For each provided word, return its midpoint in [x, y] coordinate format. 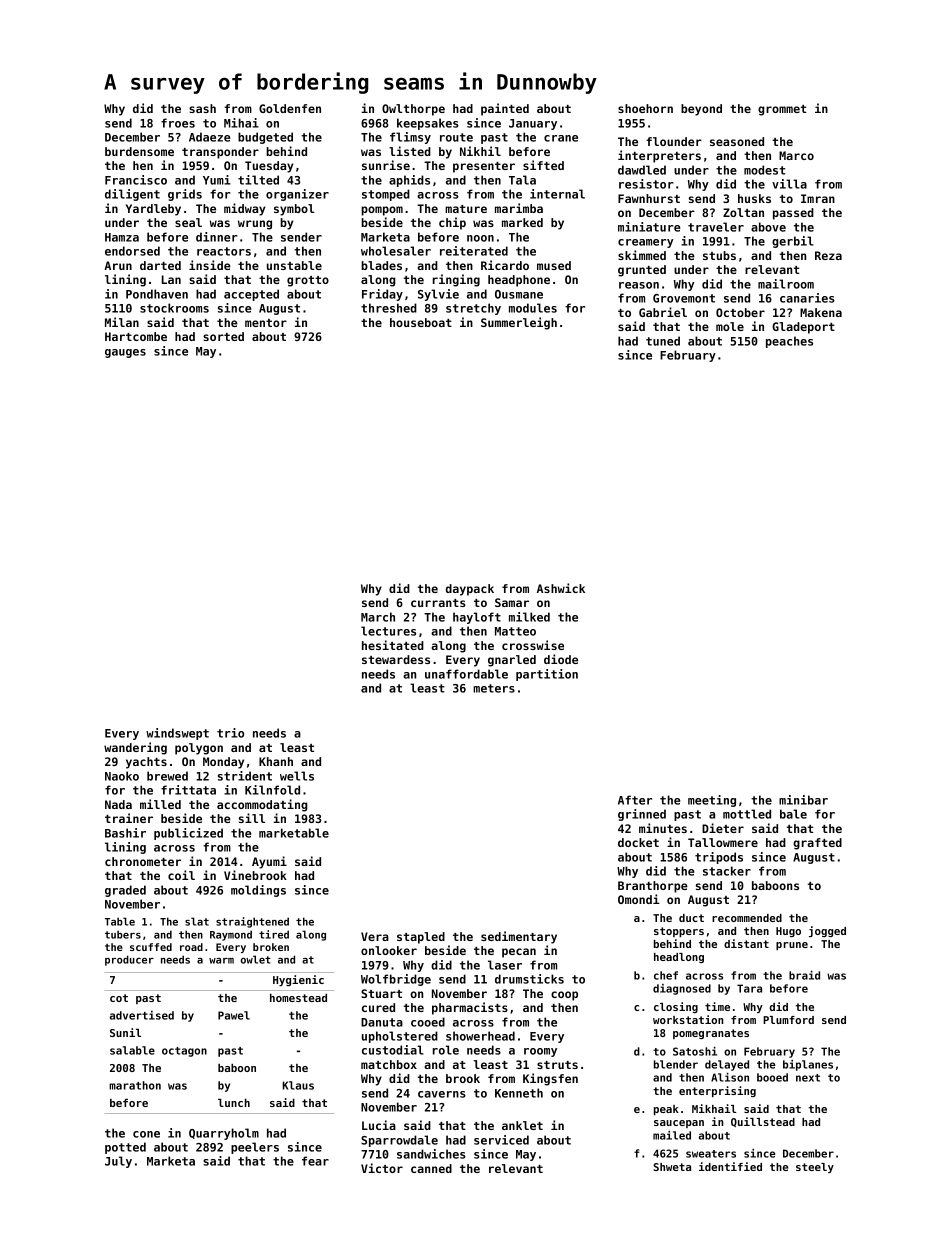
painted [505, 109]
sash [202, 108]
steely [815, 1168]
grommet [782, 110]
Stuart [381, 993]
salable [132, 1050]
